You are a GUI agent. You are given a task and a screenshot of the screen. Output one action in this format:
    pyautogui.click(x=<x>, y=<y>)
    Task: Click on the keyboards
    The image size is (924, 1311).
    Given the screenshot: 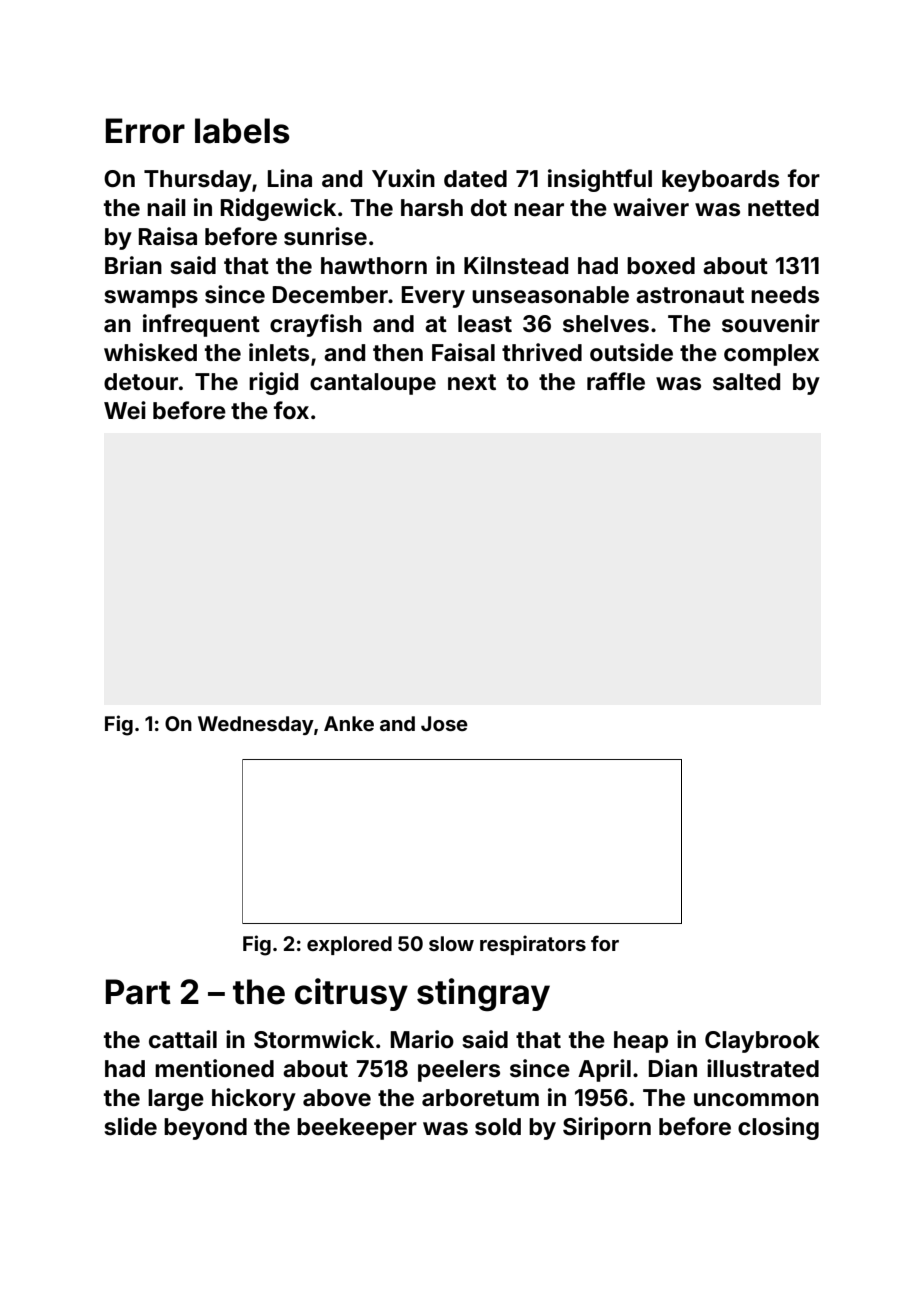 What is the action you would take?
    pyautogui.click(x=720, y=181)
